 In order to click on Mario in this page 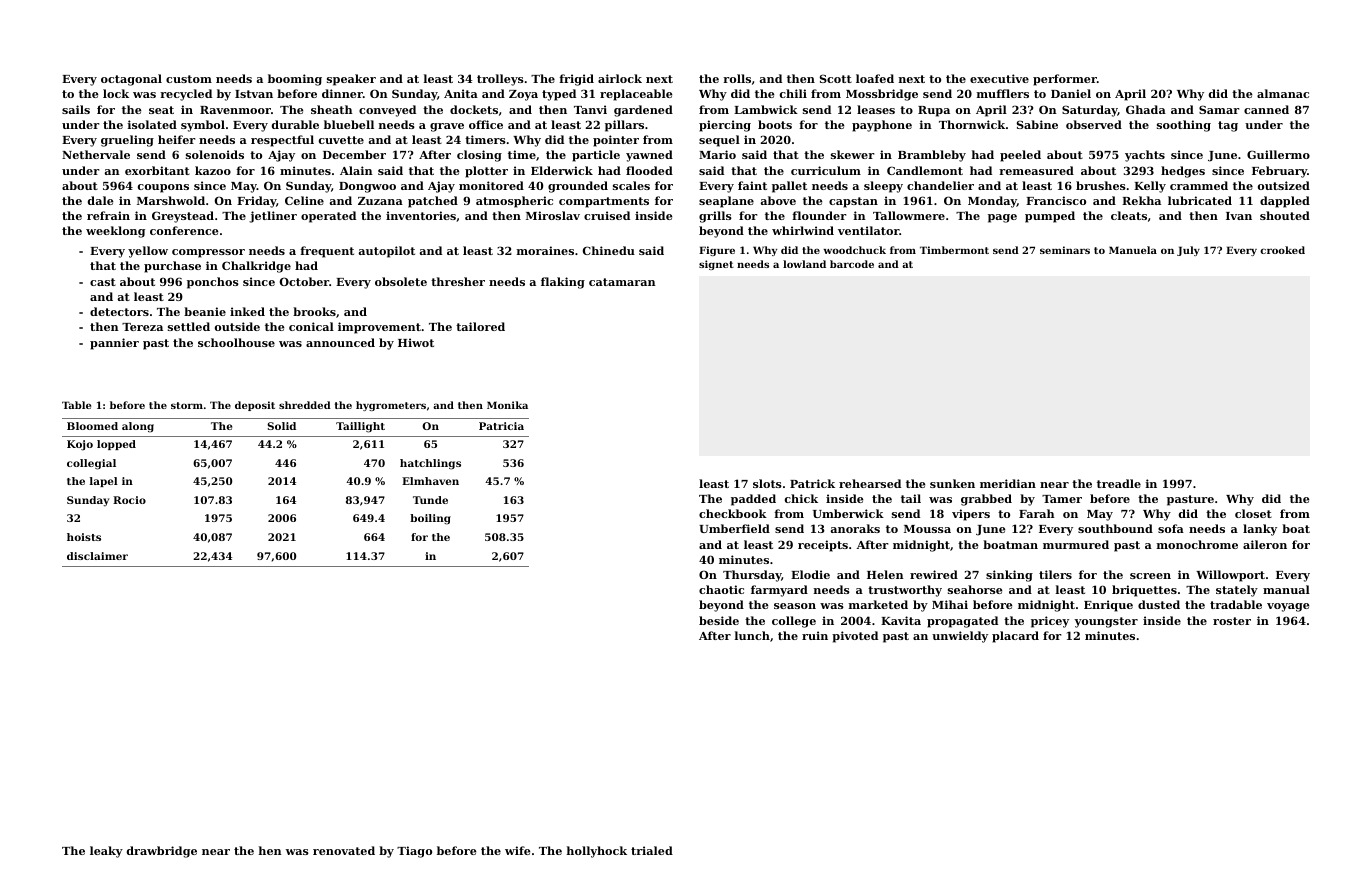, I will do `click(717, 154)`.
